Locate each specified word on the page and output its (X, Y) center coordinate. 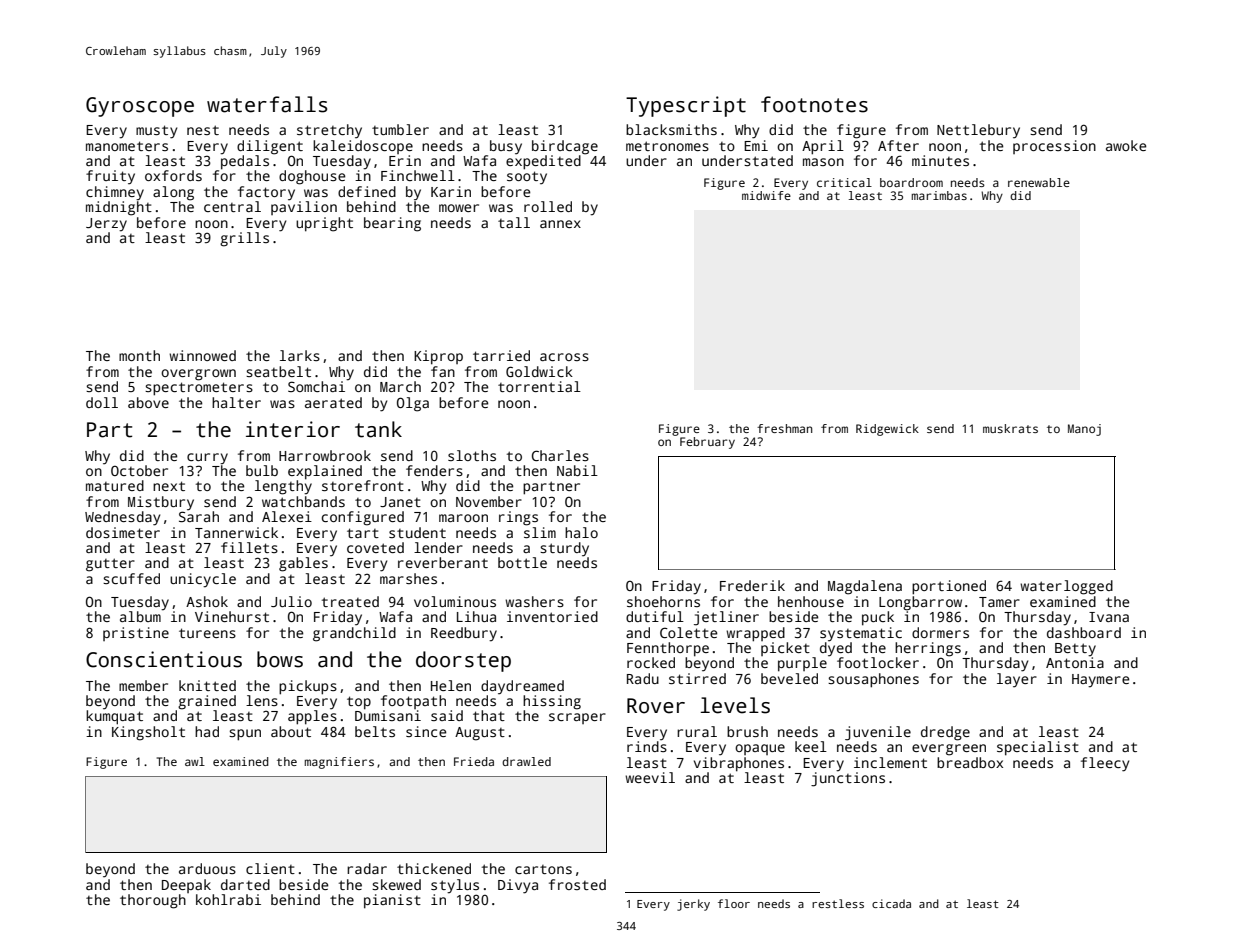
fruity (110, 177)
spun (245, 735)
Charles (560, 455)
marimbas (939, 195)
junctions (848, 779)
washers (534, 601)
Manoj (1084, 430)
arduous (207, 868)
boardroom (911, 182)
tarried (501, 355)
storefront (363, 485)
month (139, 355)
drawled (526, 761)
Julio (291, 601)
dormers (940, 632)
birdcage (565, 147)
